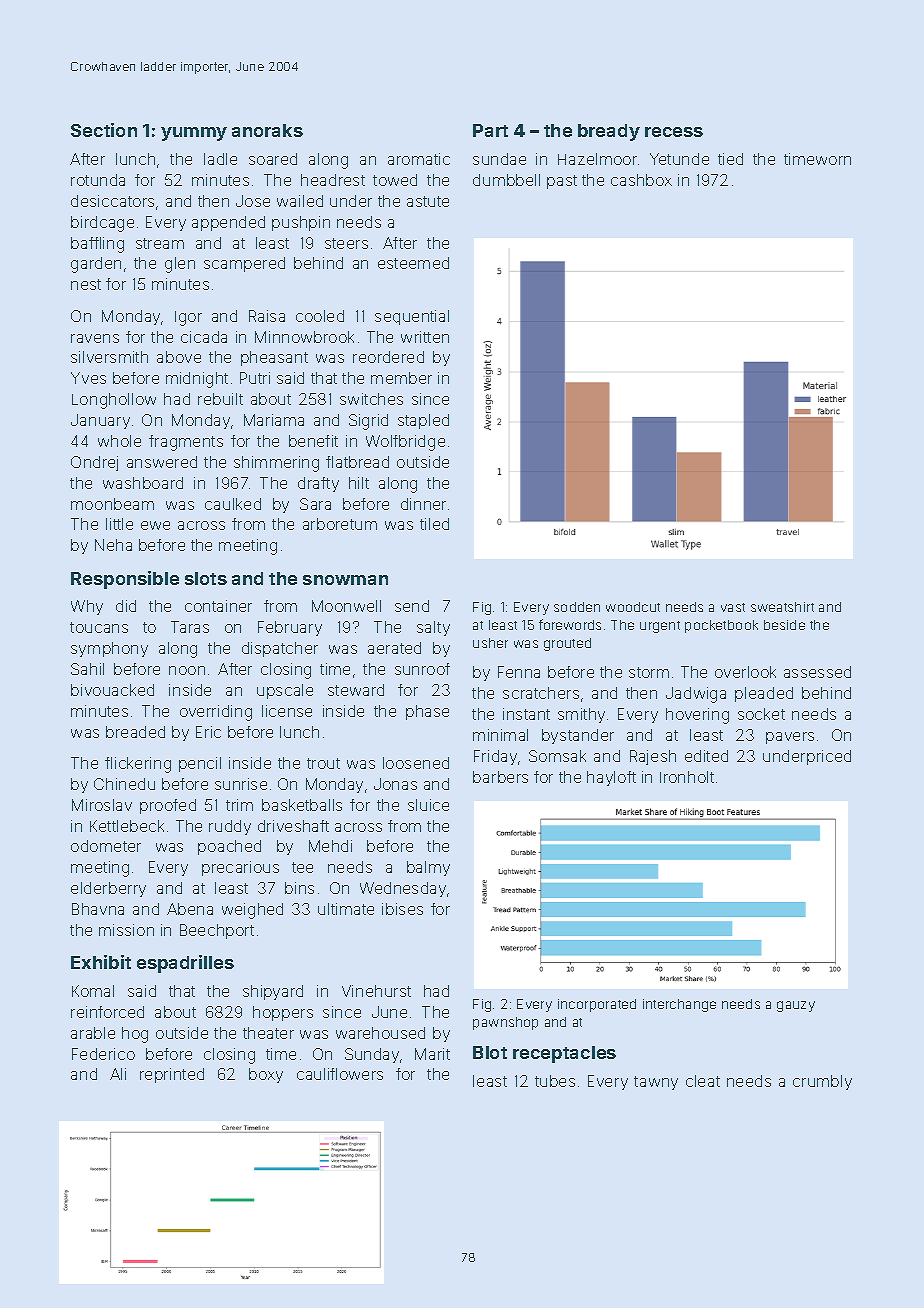  I want to click on pavers, so click(790, 738).
